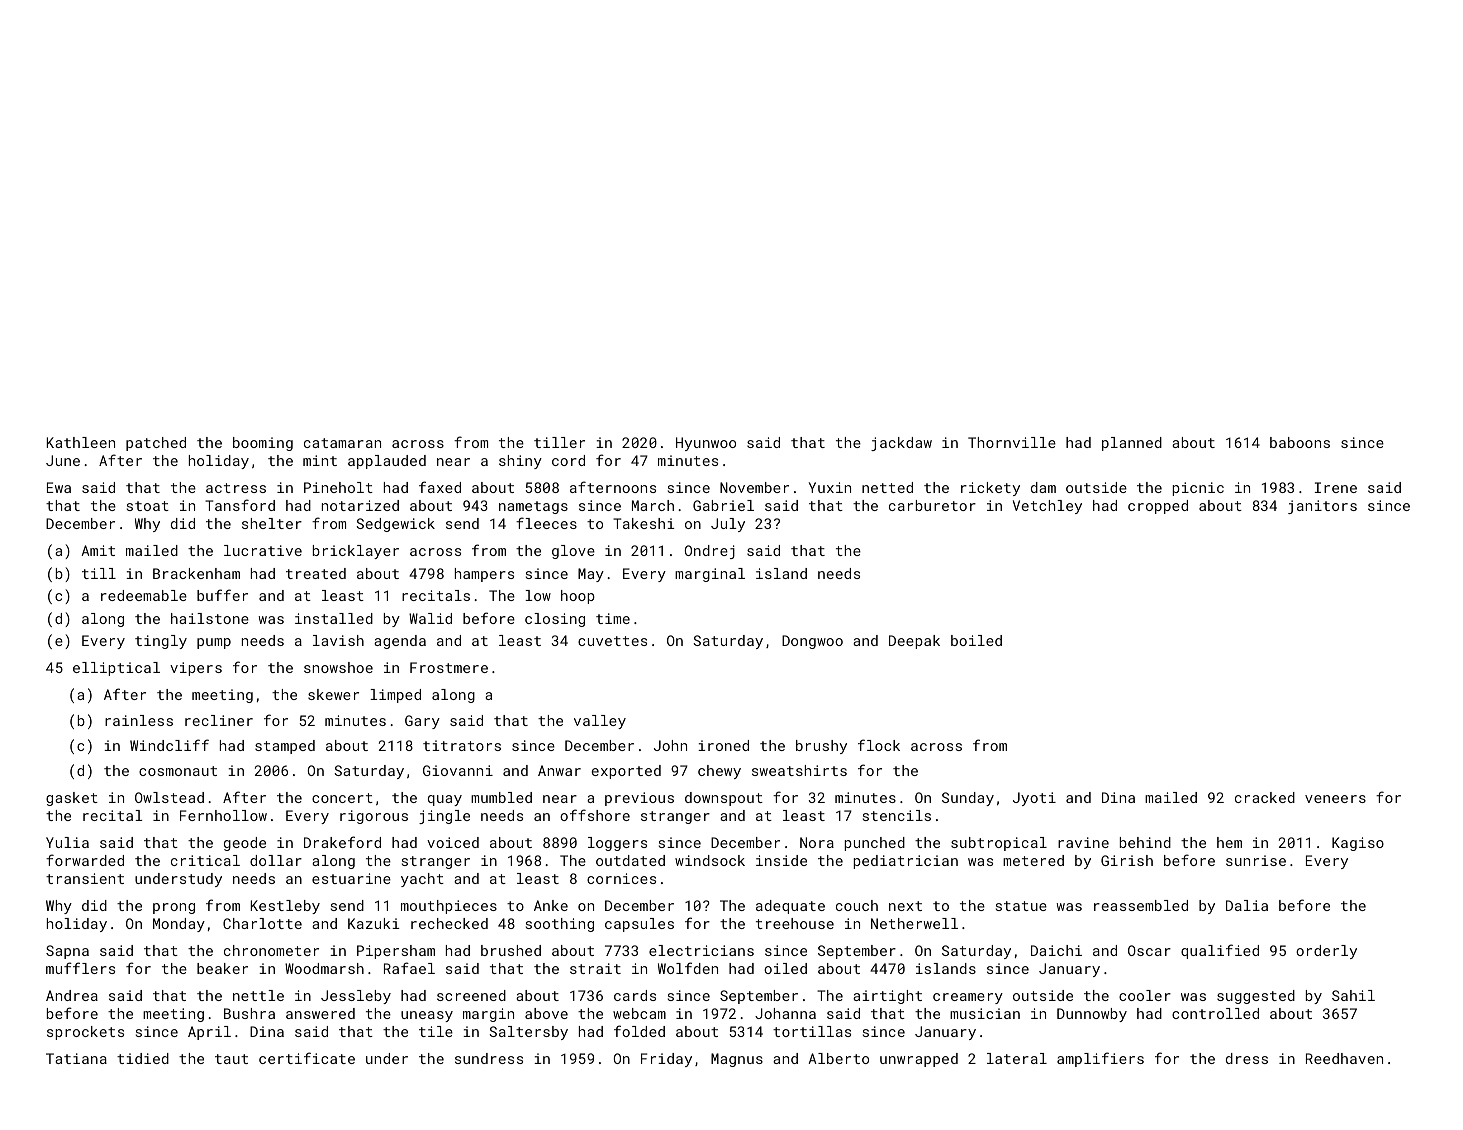 This page has width=1463, height=1130. Describe the element at coordinates (139, 720) in the page. I see `rainless` at that location.
